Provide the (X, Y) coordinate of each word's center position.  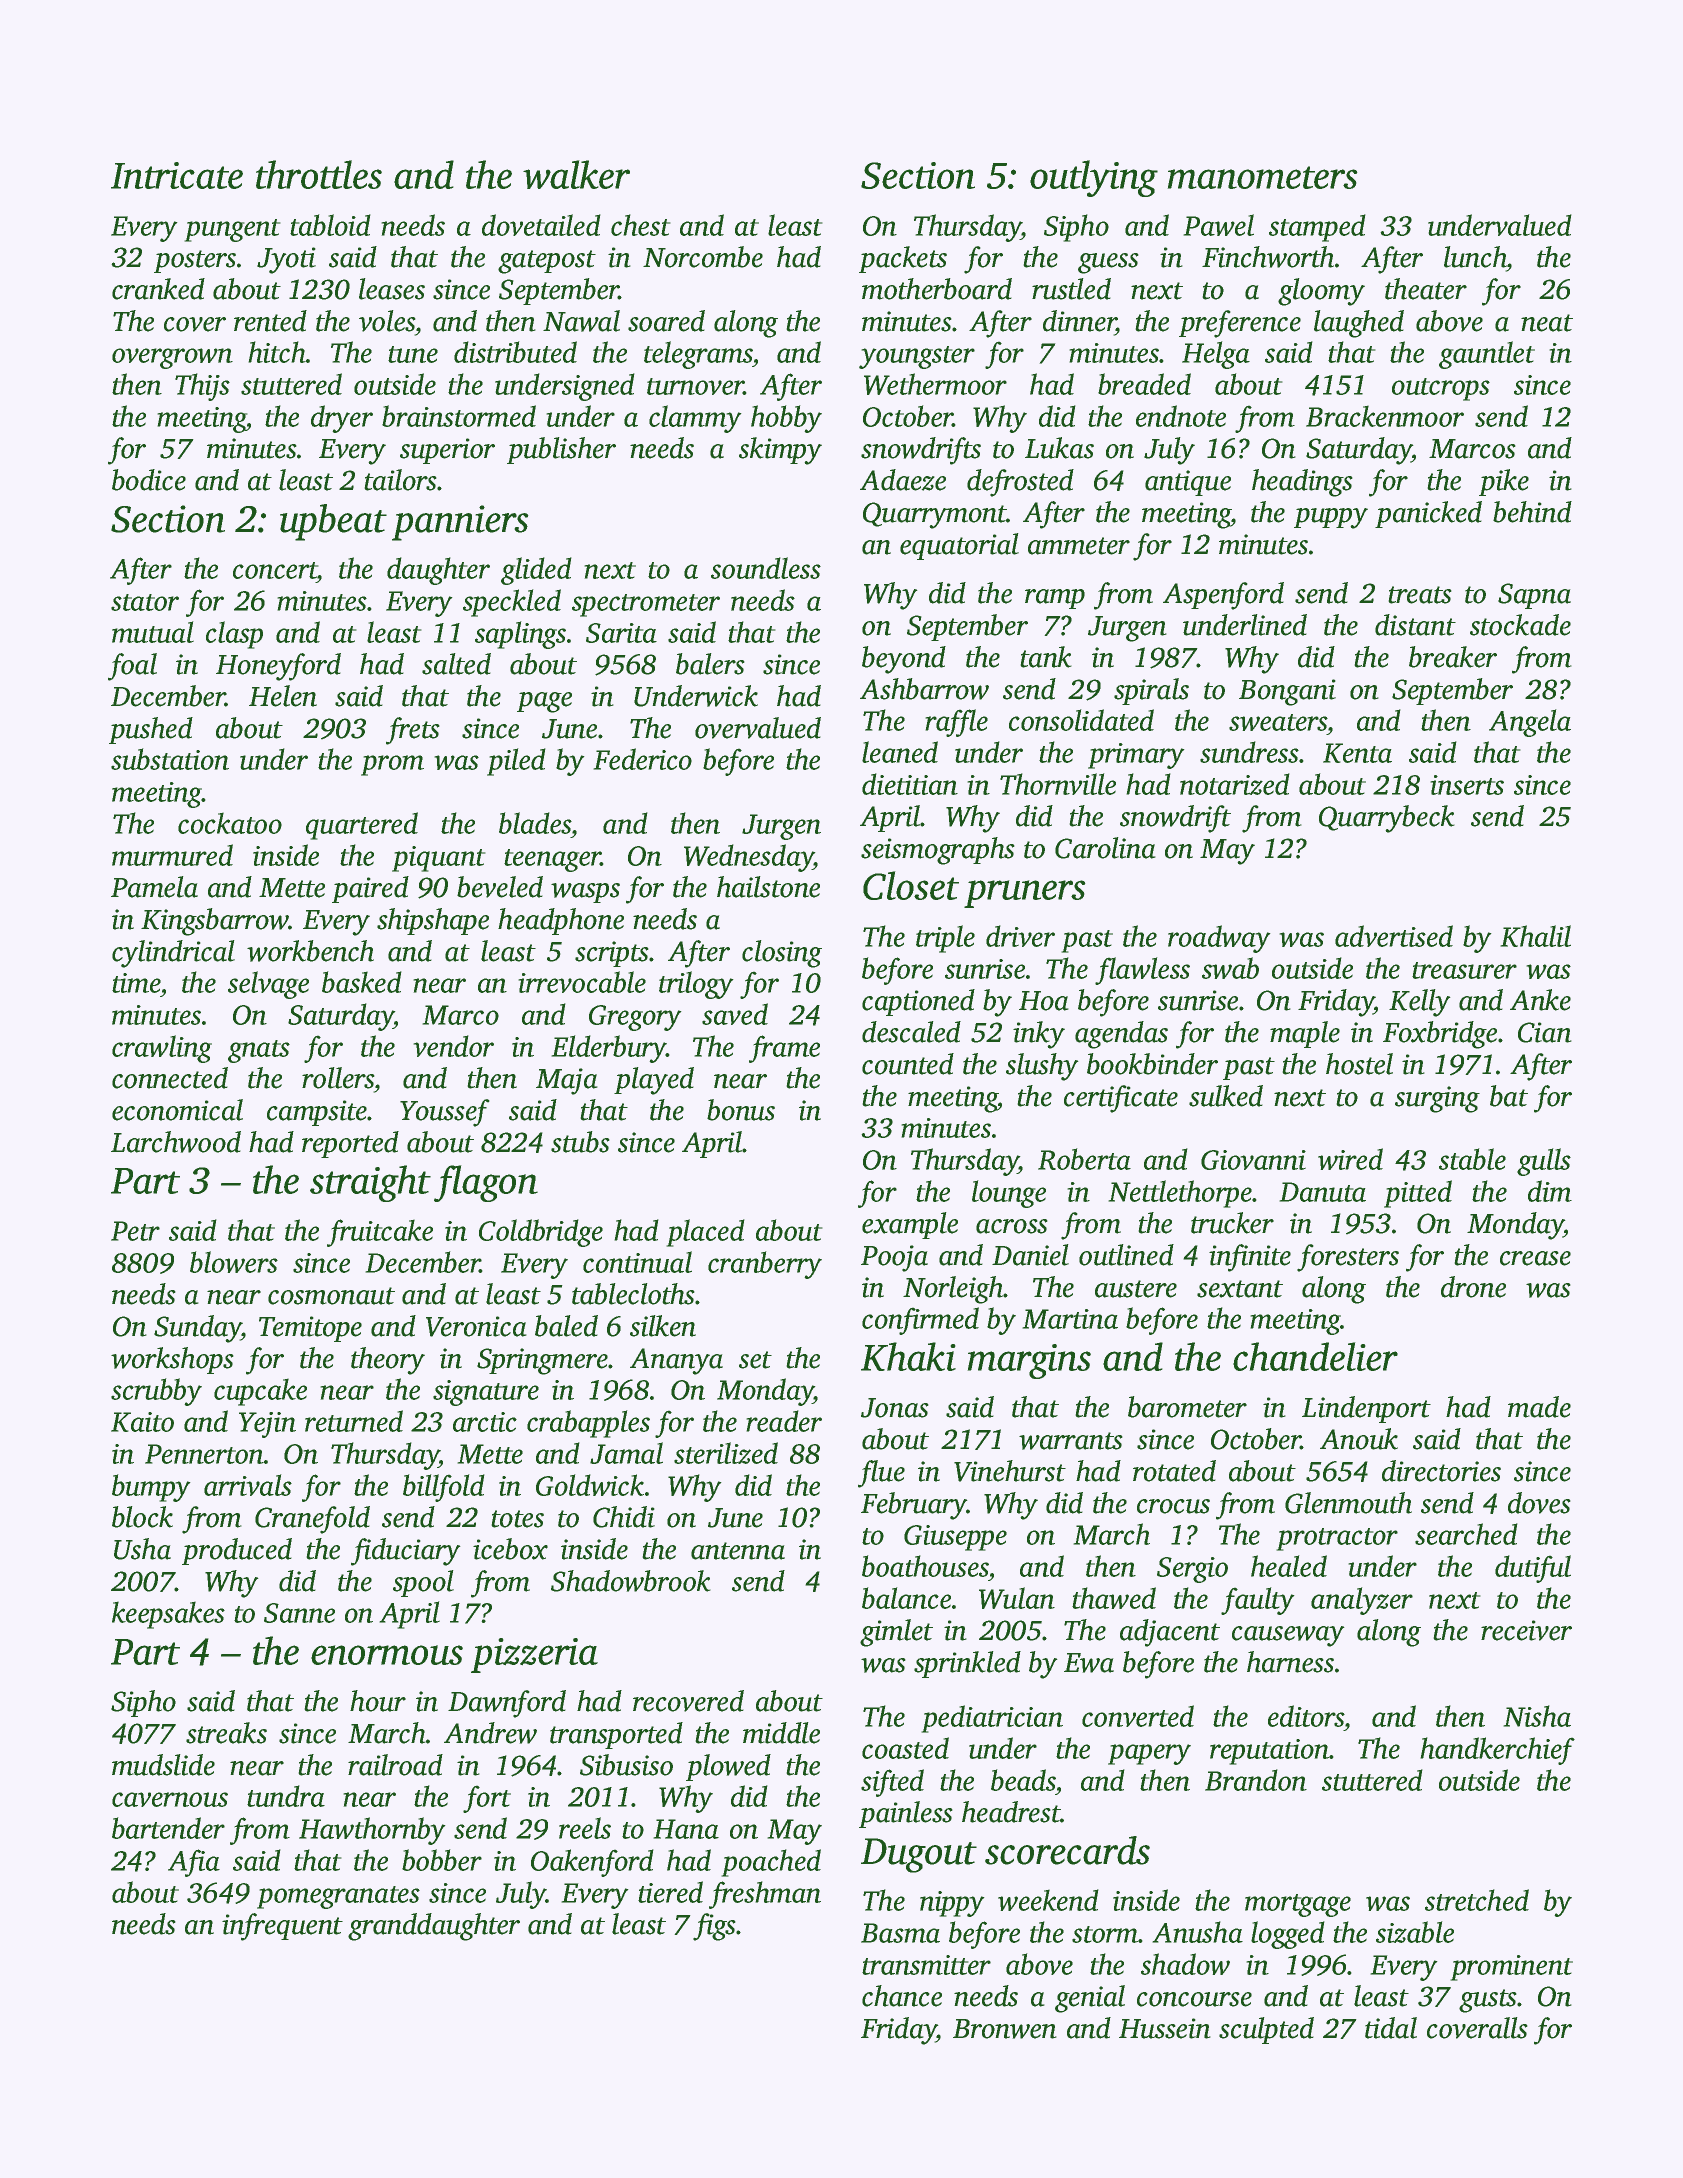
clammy (695, 419)
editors (1306, 1716)
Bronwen (1004, 2029)
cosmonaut (331, 1296)
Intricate (177, 175)
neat (1547, 323)
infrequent (282, 1927)
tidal (1391, 2028)
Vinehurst (1010, 1471)
